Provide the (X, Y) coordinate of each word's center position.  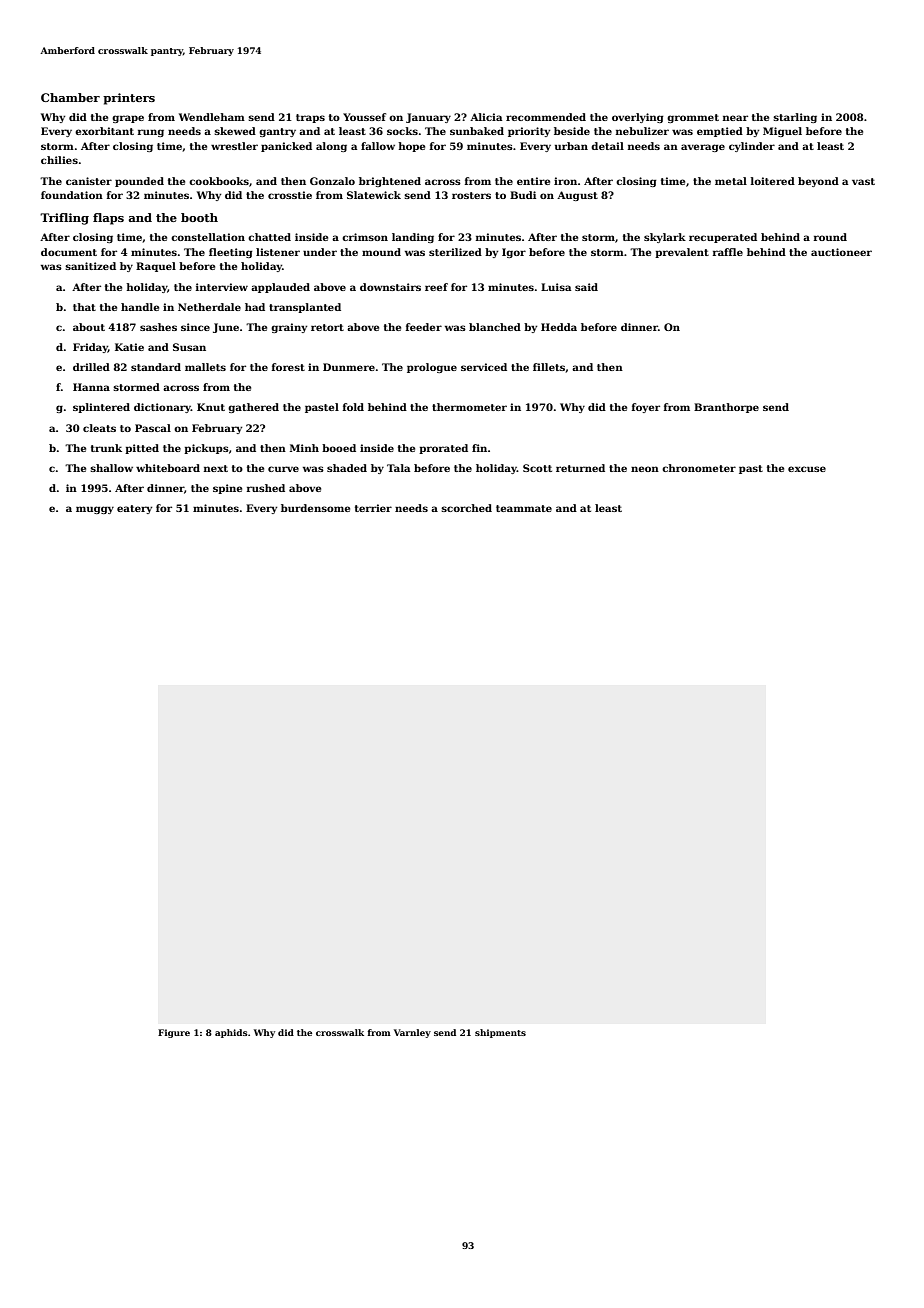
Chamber (70, 97)
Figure (174, 1033)
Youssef (364, 117)
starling (795, 118)
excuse (807, 469)
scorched (466, 508)
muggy (95, 510)
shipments (500, 1033)
